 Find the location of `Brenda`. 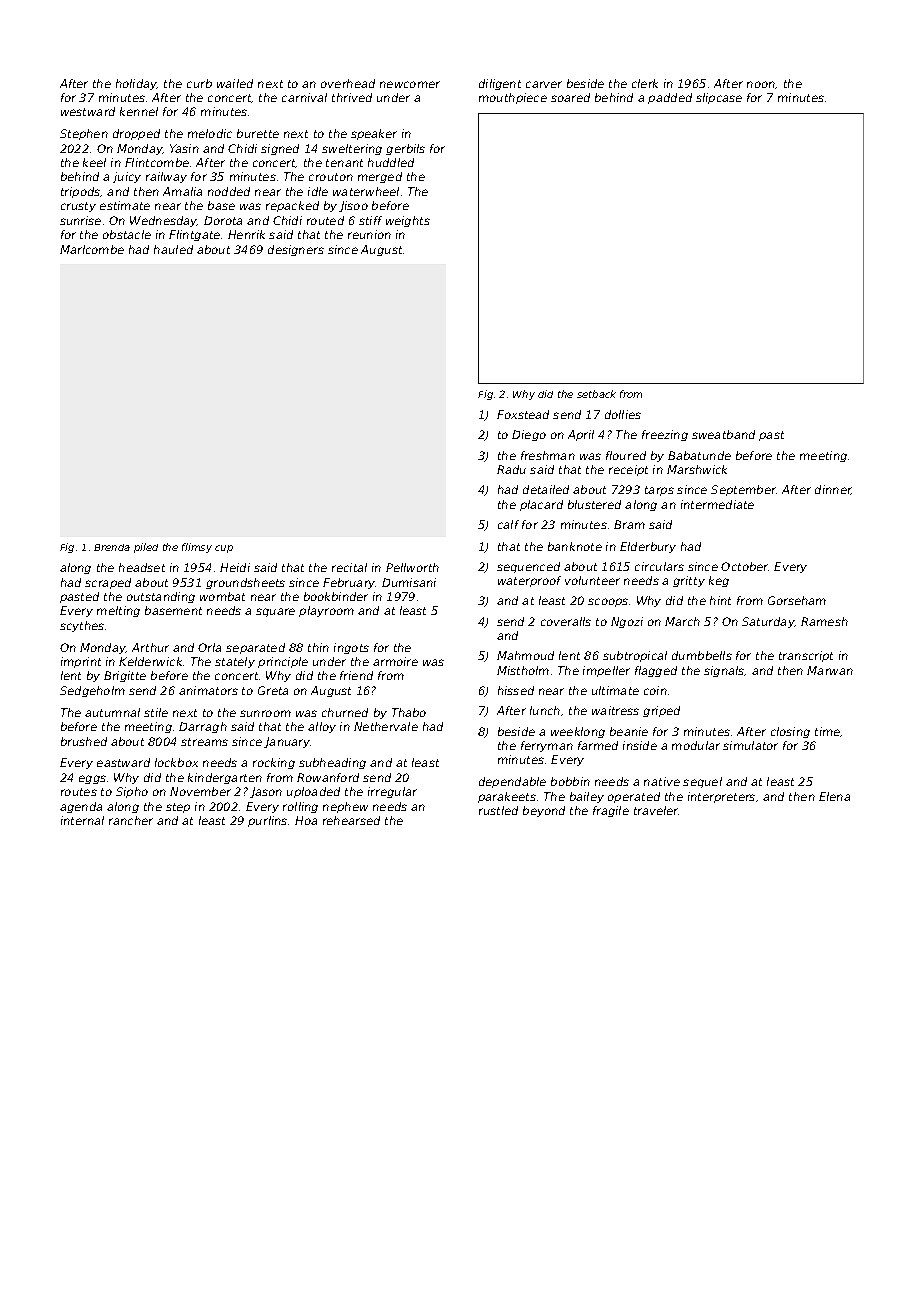

Brenda is located at coordinates (112, 547).
